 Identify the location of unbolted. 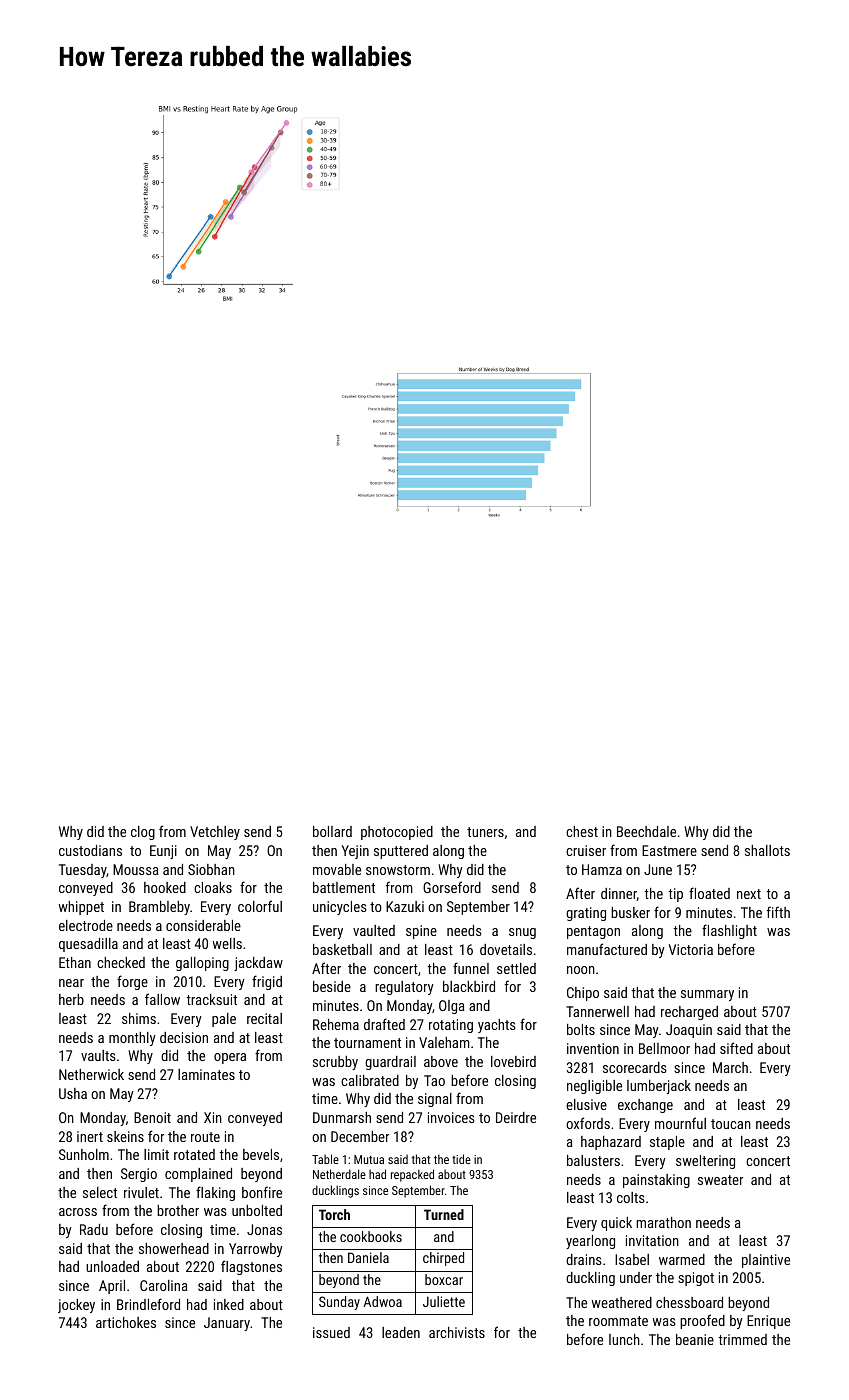
(257, 1210).
